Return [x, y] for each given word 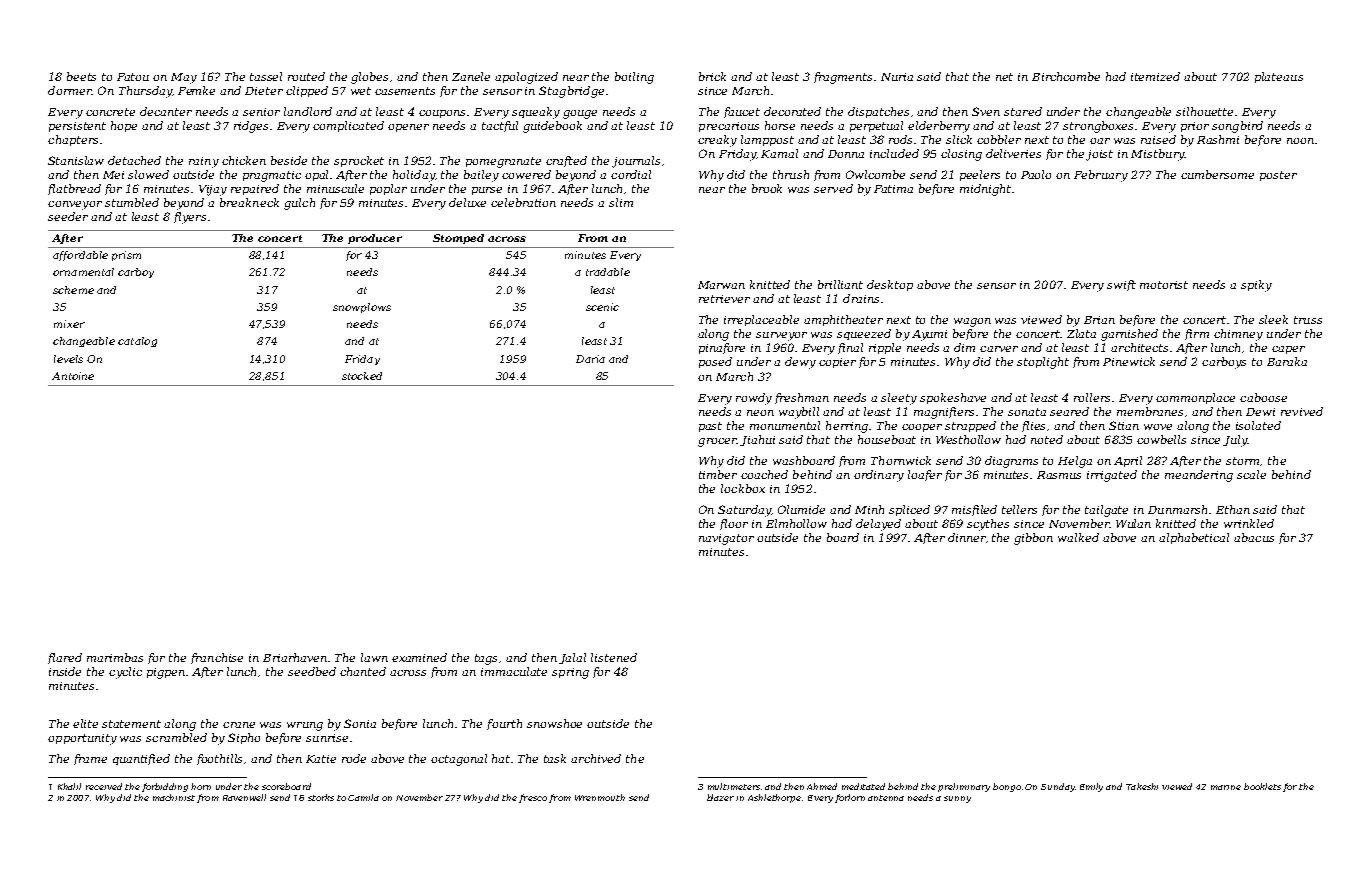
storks [321, 797]
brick [712, 76]
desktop [890, 285]
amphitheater [843, 320]
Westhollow [968, 439]
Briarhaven [295, 657]
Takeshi [1142, 786]
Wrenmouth [600, 797]
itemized [1155, 76]
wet [361, 91]
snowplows [362, 308]
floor [734, 524]
